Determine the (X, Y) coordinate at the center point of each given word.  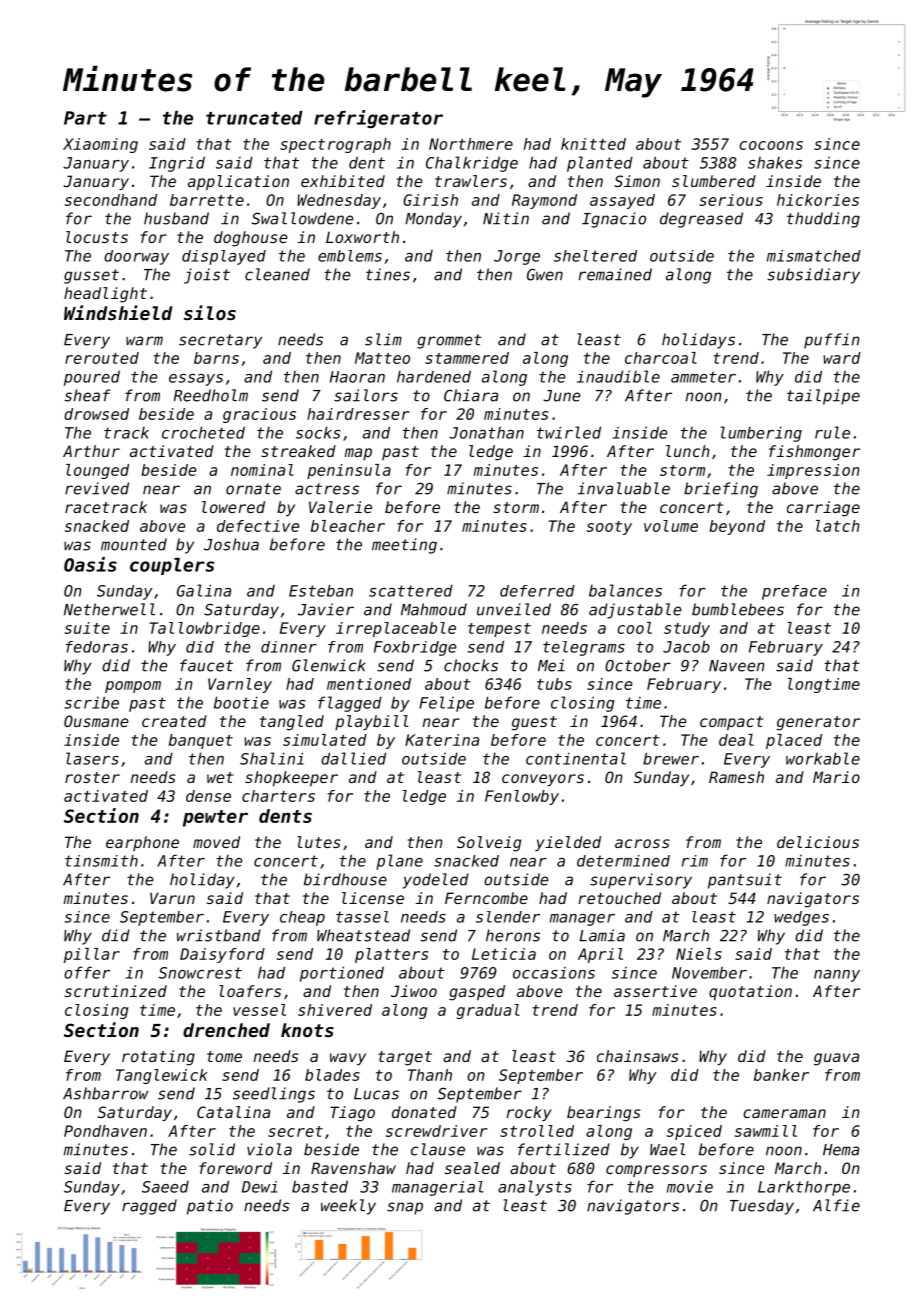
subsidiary (813, 276)
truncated (254, 118)
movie (690, 1187)
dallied (353, 758)
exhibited (343, 181)
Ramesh (736, 777)
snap (405, 1208)
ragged (149, 1207)
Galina (204, 590)
